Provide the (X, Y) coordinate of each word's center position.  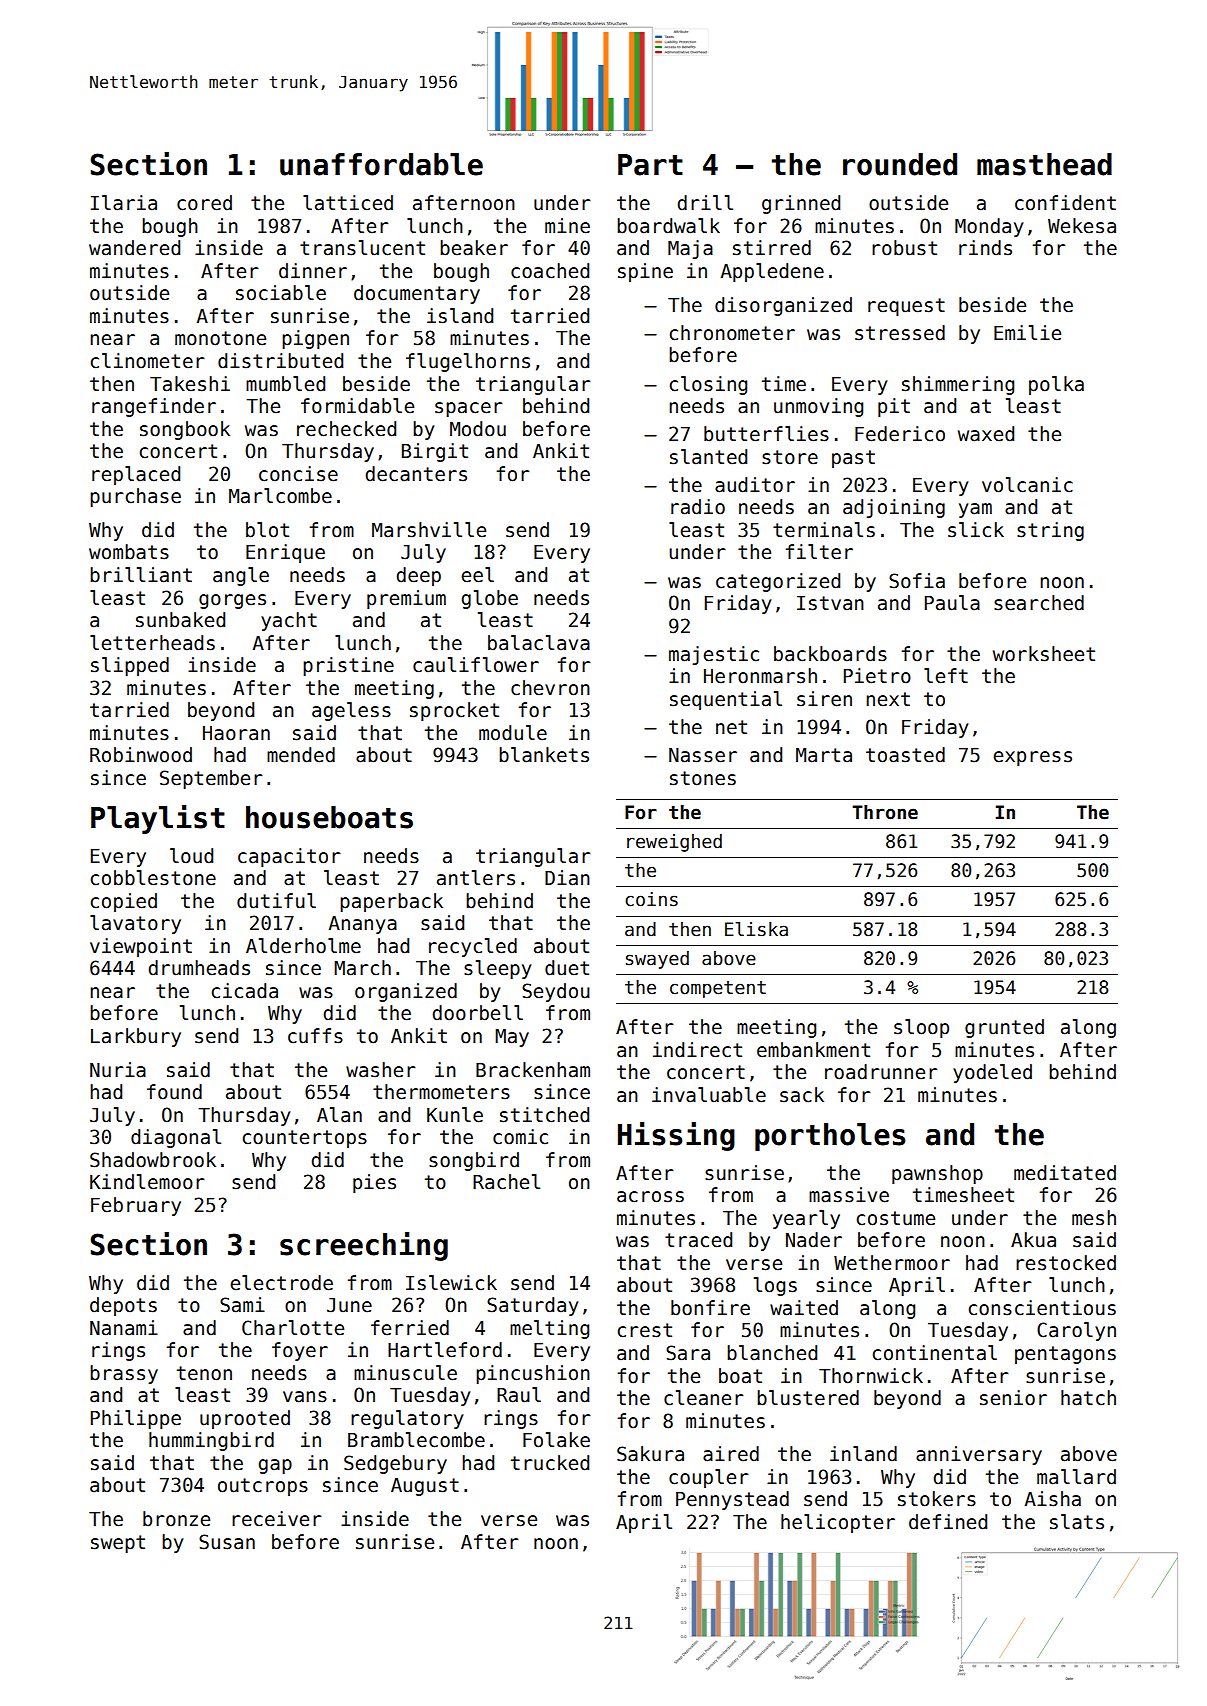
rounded (900, 164)
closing (708, 385)
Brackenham (533, 1070)
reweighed (674, 843)
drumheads (199, 968)
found (174, 1092)
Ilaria (124, 203)
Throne (885, 812)
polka (1056, 385)
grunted (1004, 1028)
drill (705, 203)
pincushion (533, 1374)
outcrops (263, 1487)
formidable (357, 406)
